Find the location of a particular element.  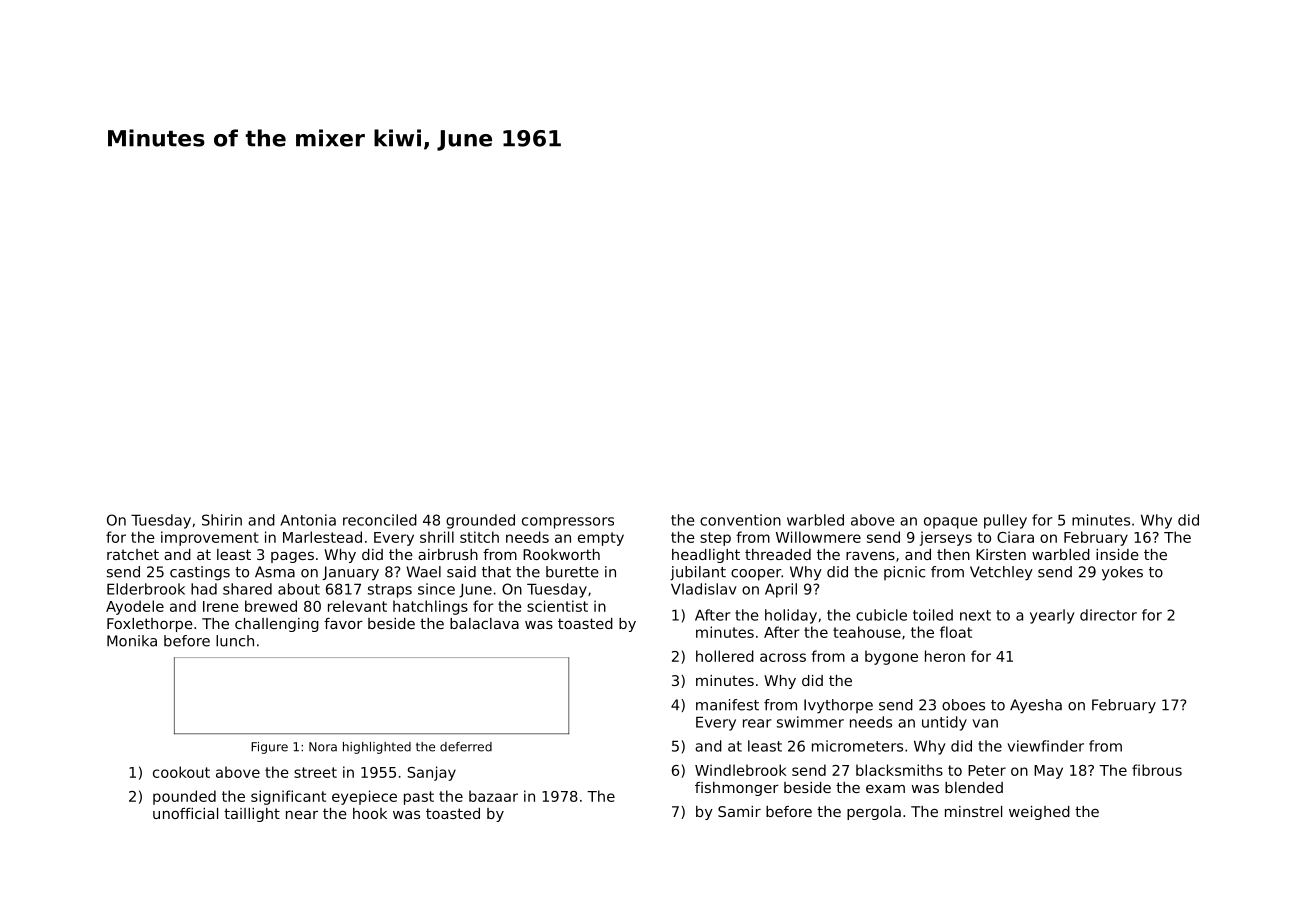

Samir is located at coordinates (739, 811).
